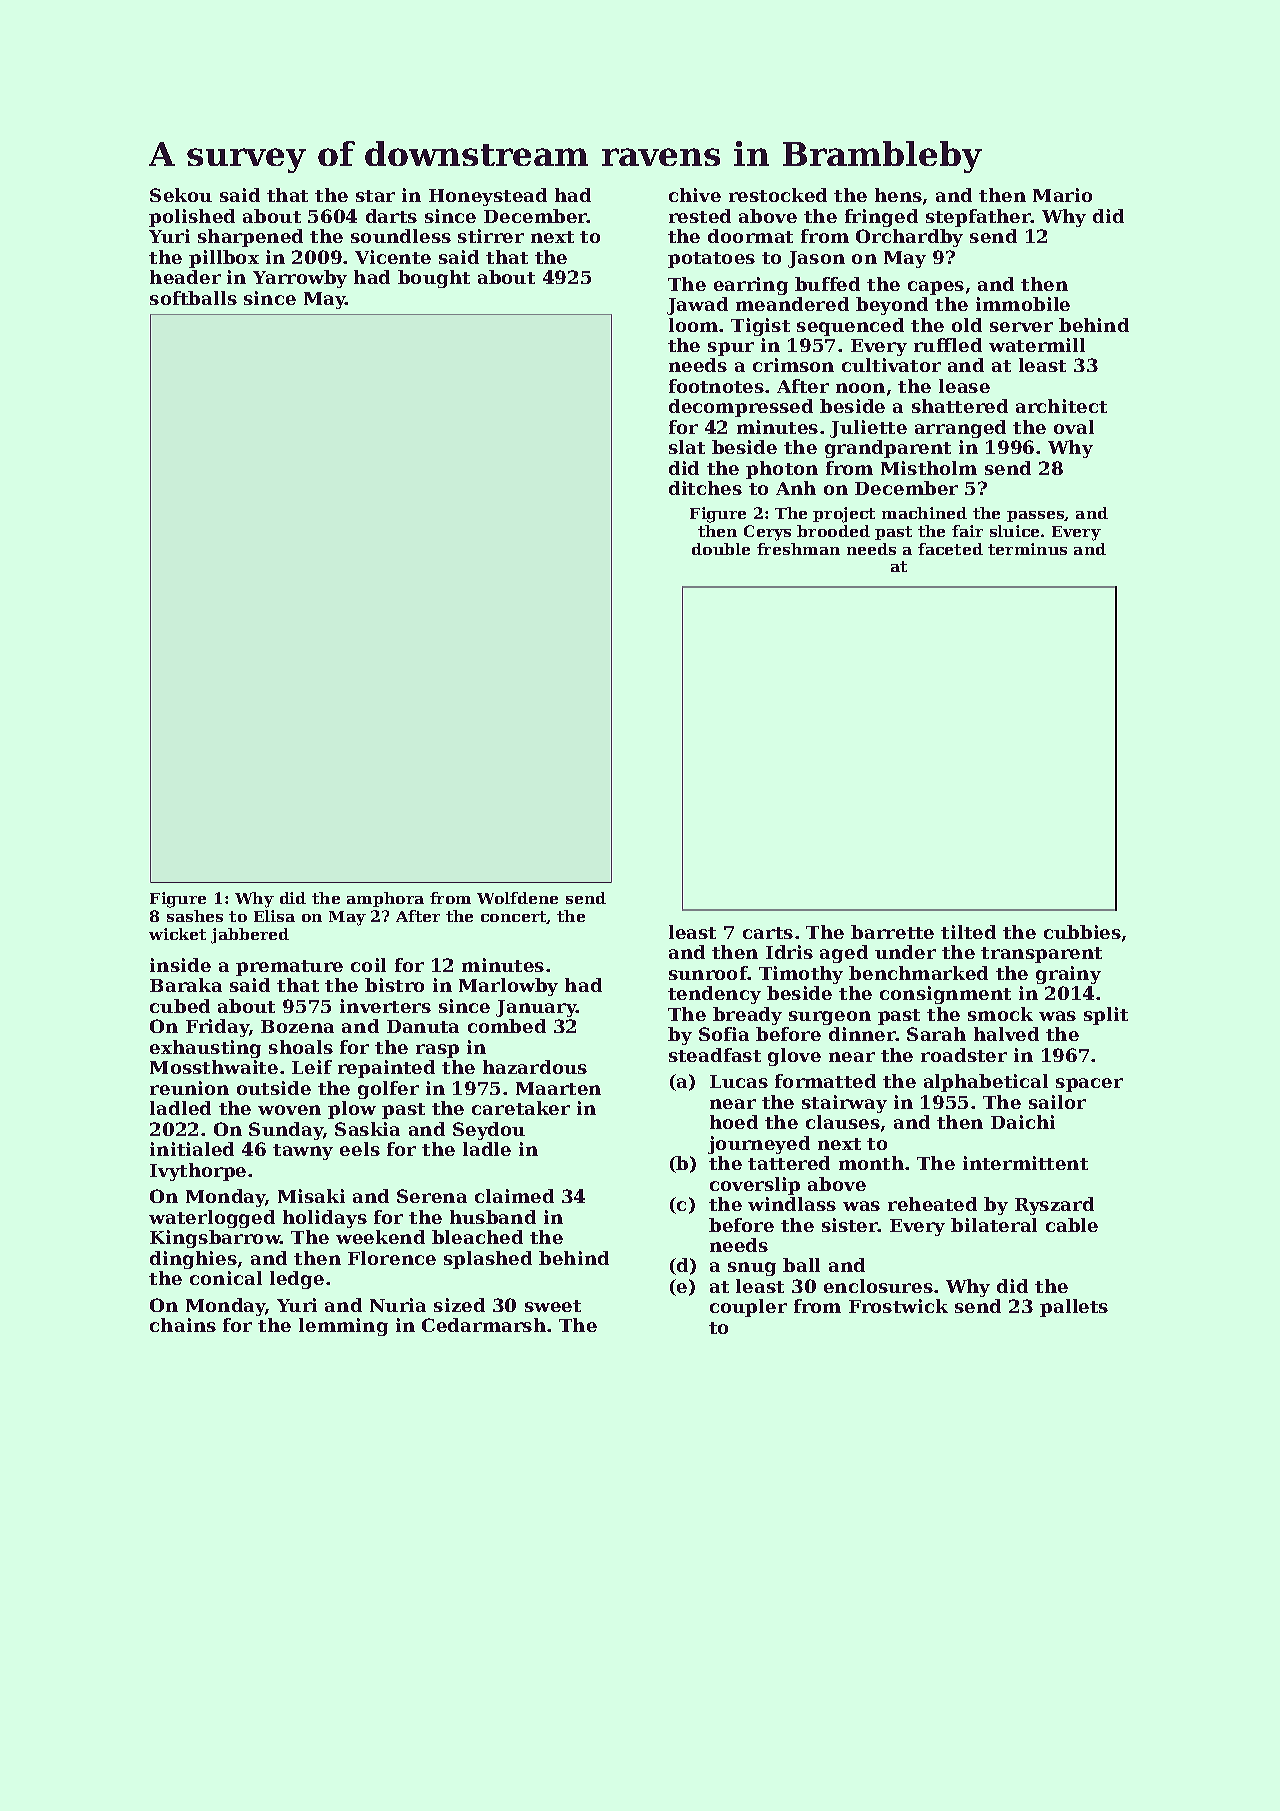 This image has width=1280, height=1811. What do you see at coordinates (386, 1069) in the image?
I see `repainted` at bounding box center [386, 1069].
